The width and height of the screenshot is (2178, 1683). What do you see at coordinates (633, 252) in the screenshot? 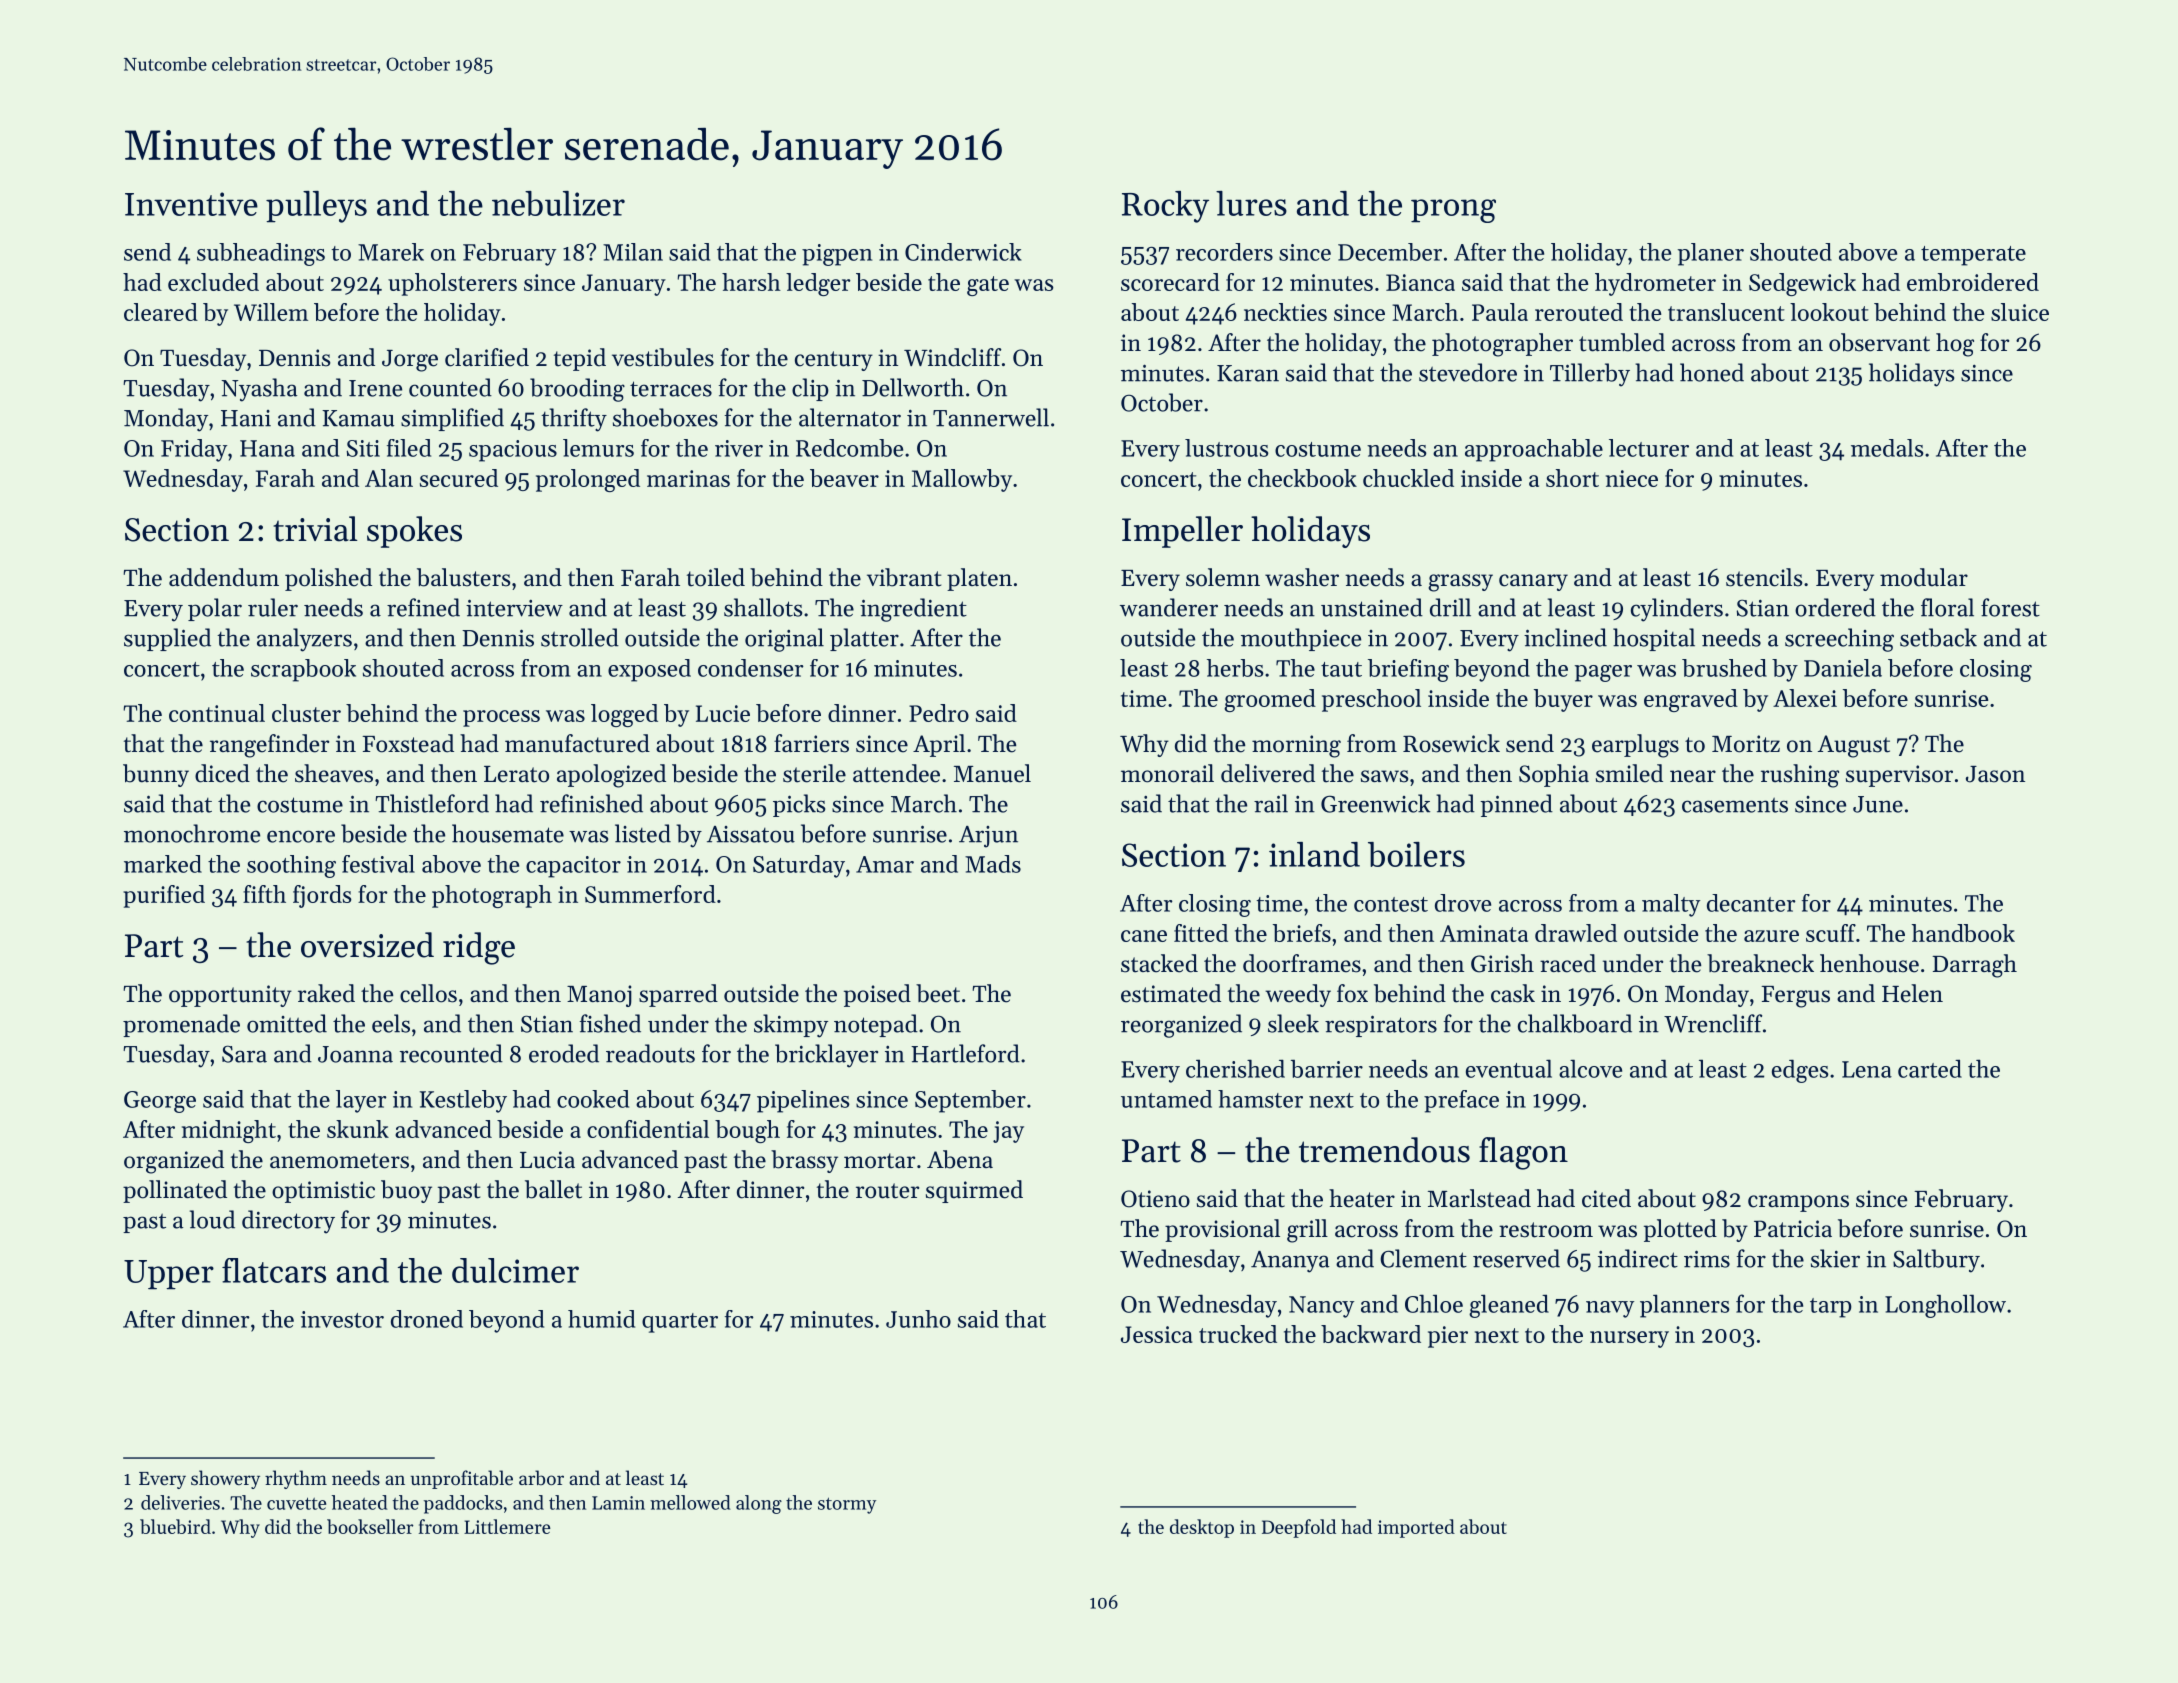
I see `Milan` at bounding box center [633, 252].
